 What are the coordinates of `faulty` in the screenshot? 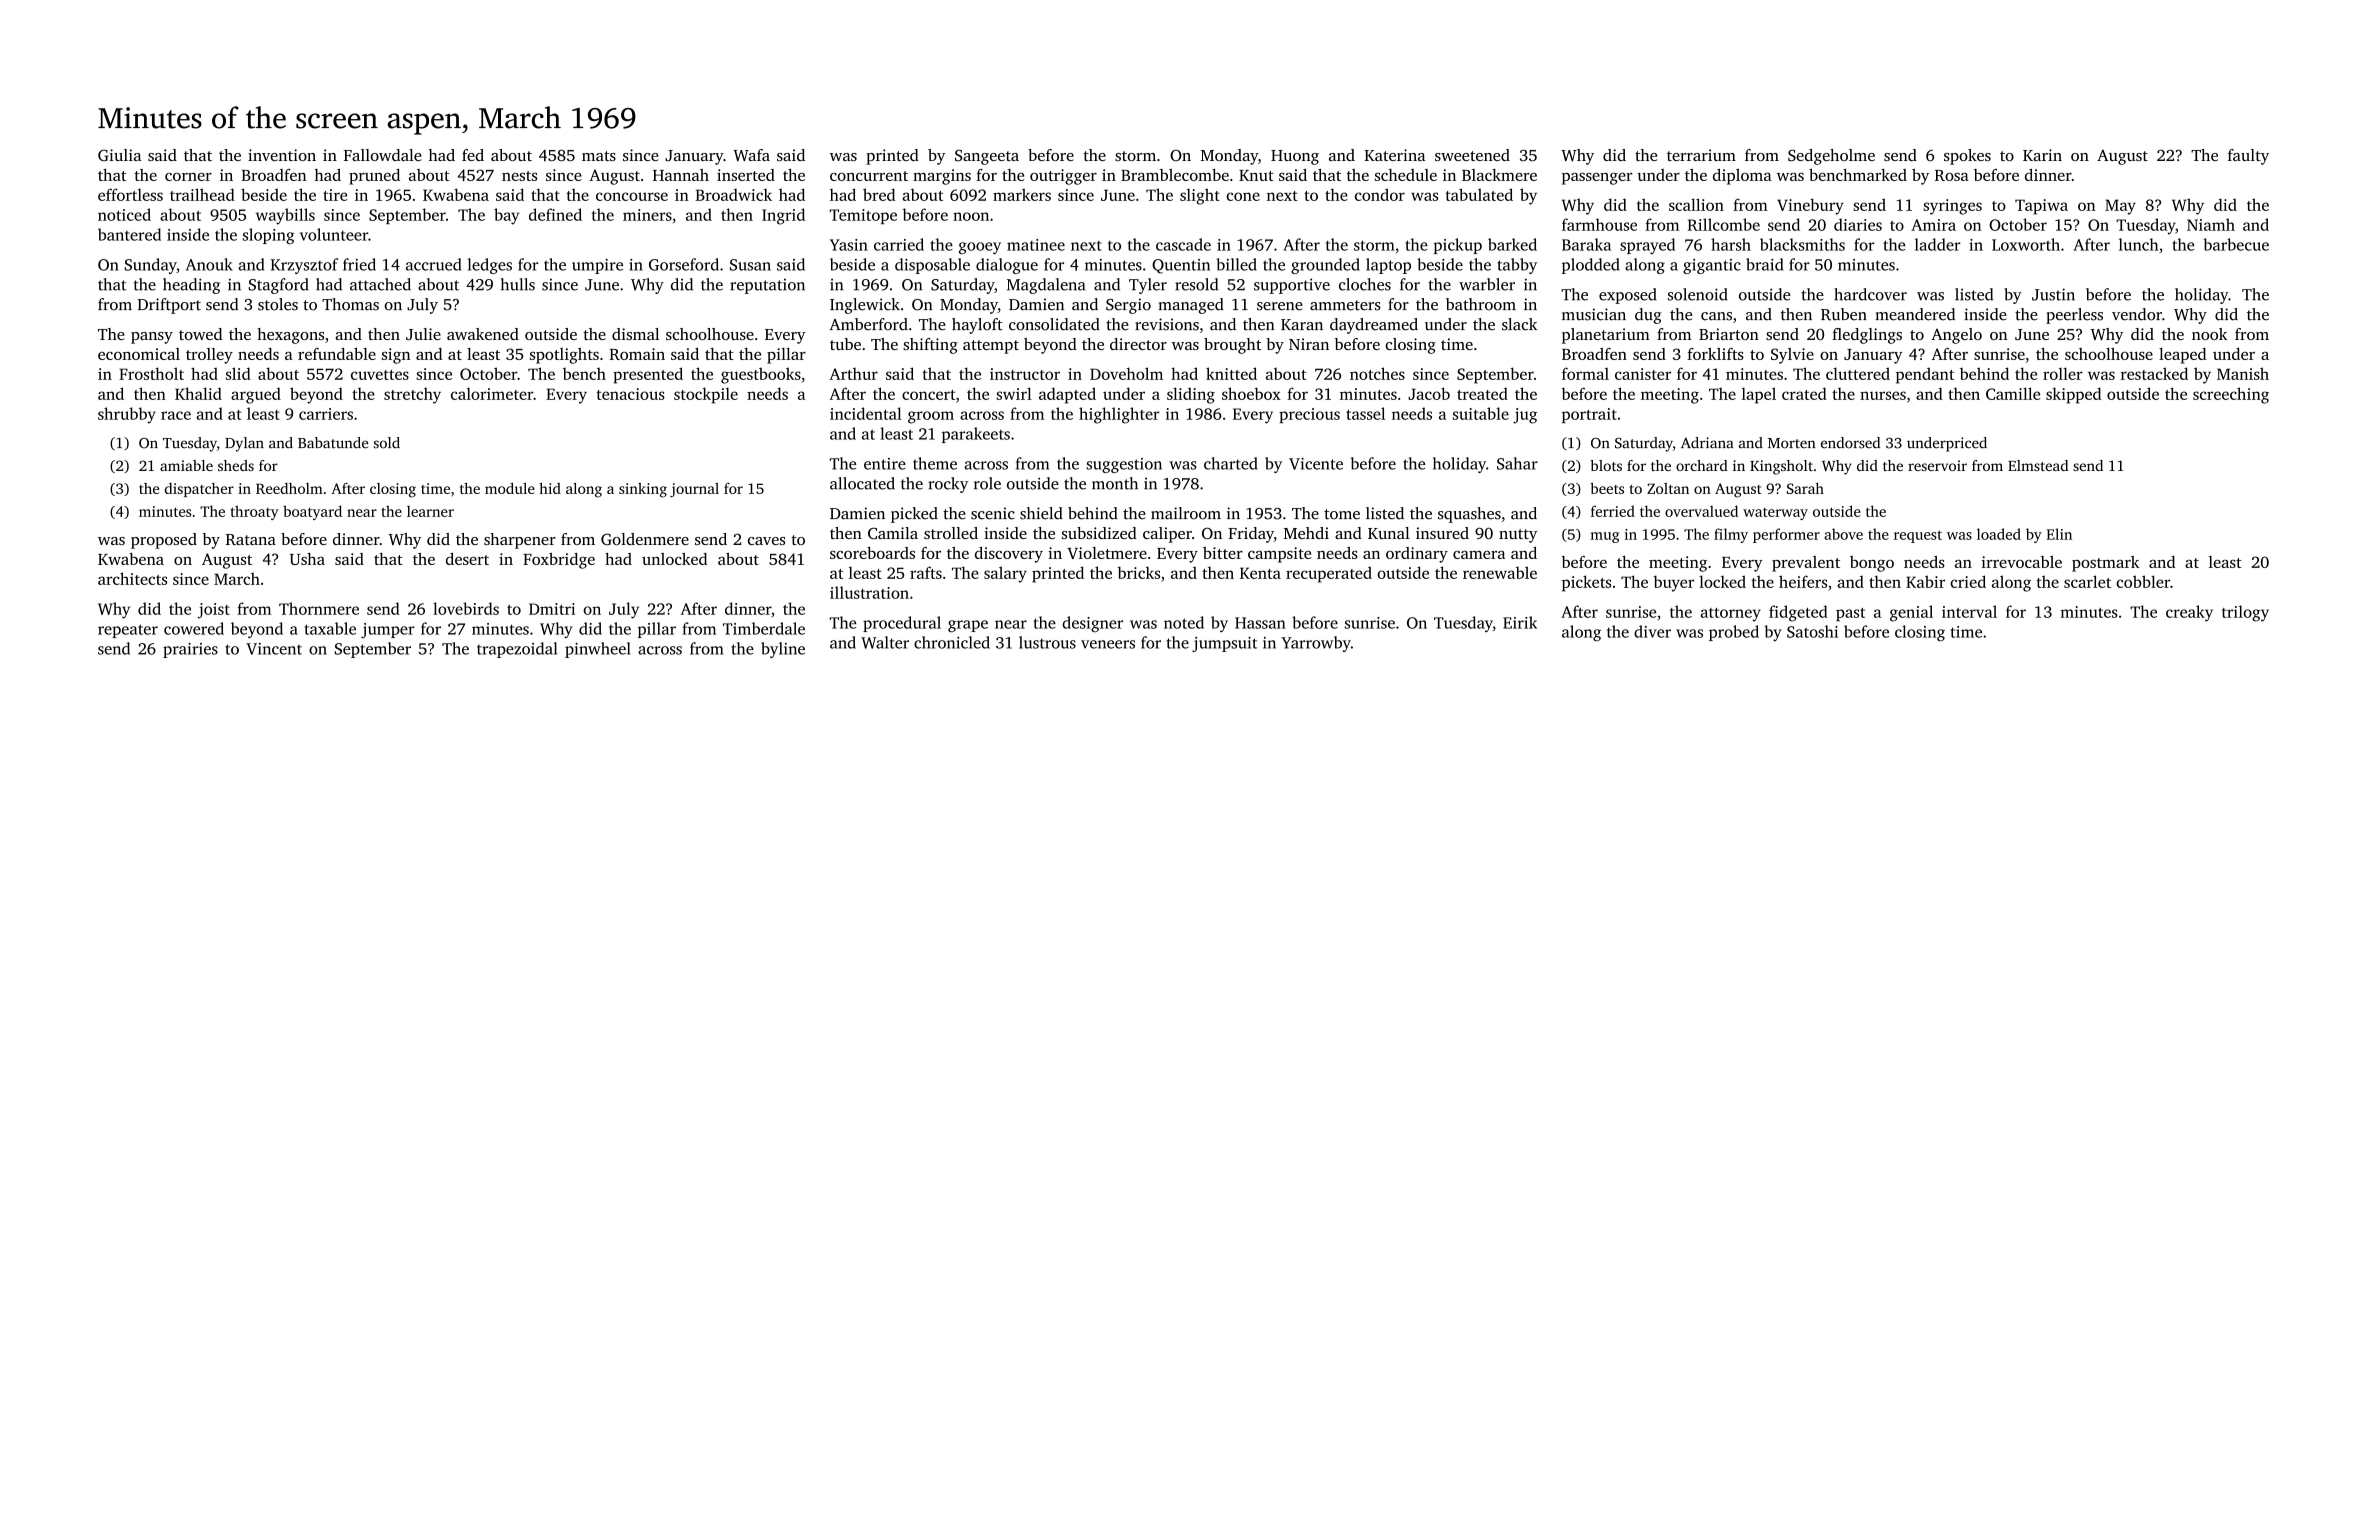 It's located at (2248, 157).
